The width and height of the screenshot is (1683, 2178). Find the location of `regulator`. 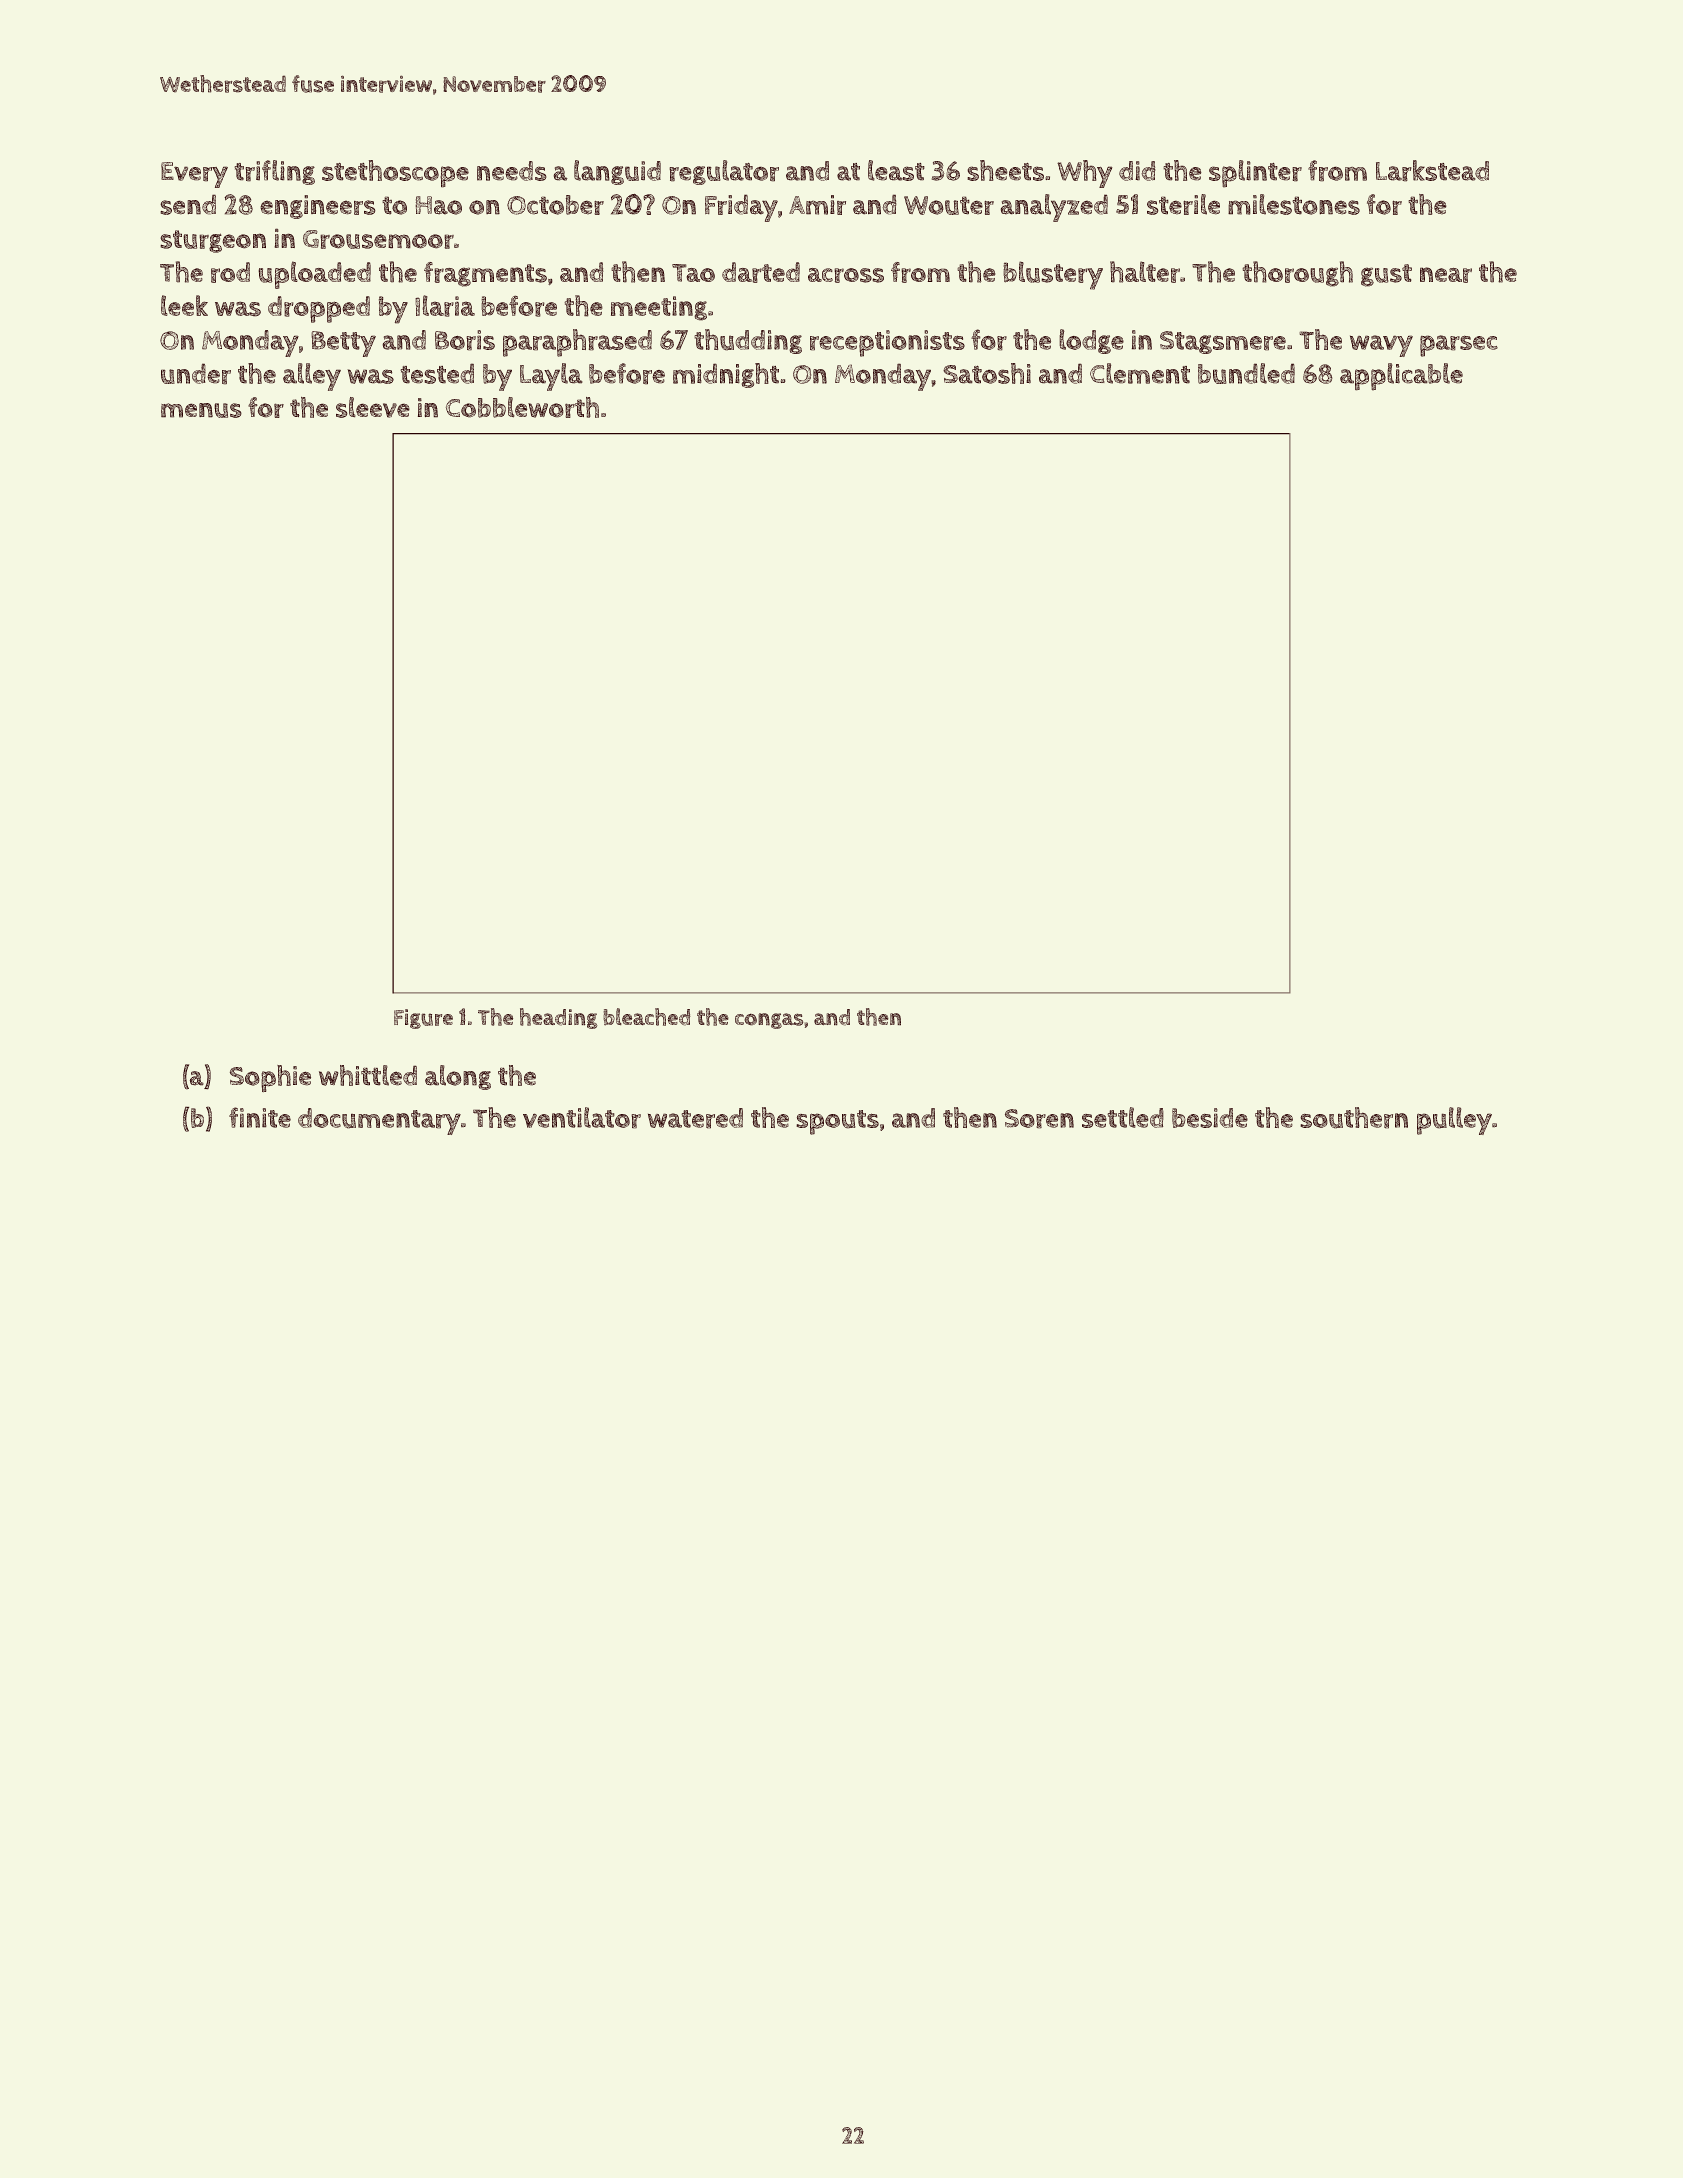

regulator is located at coordinates (724, 172).
